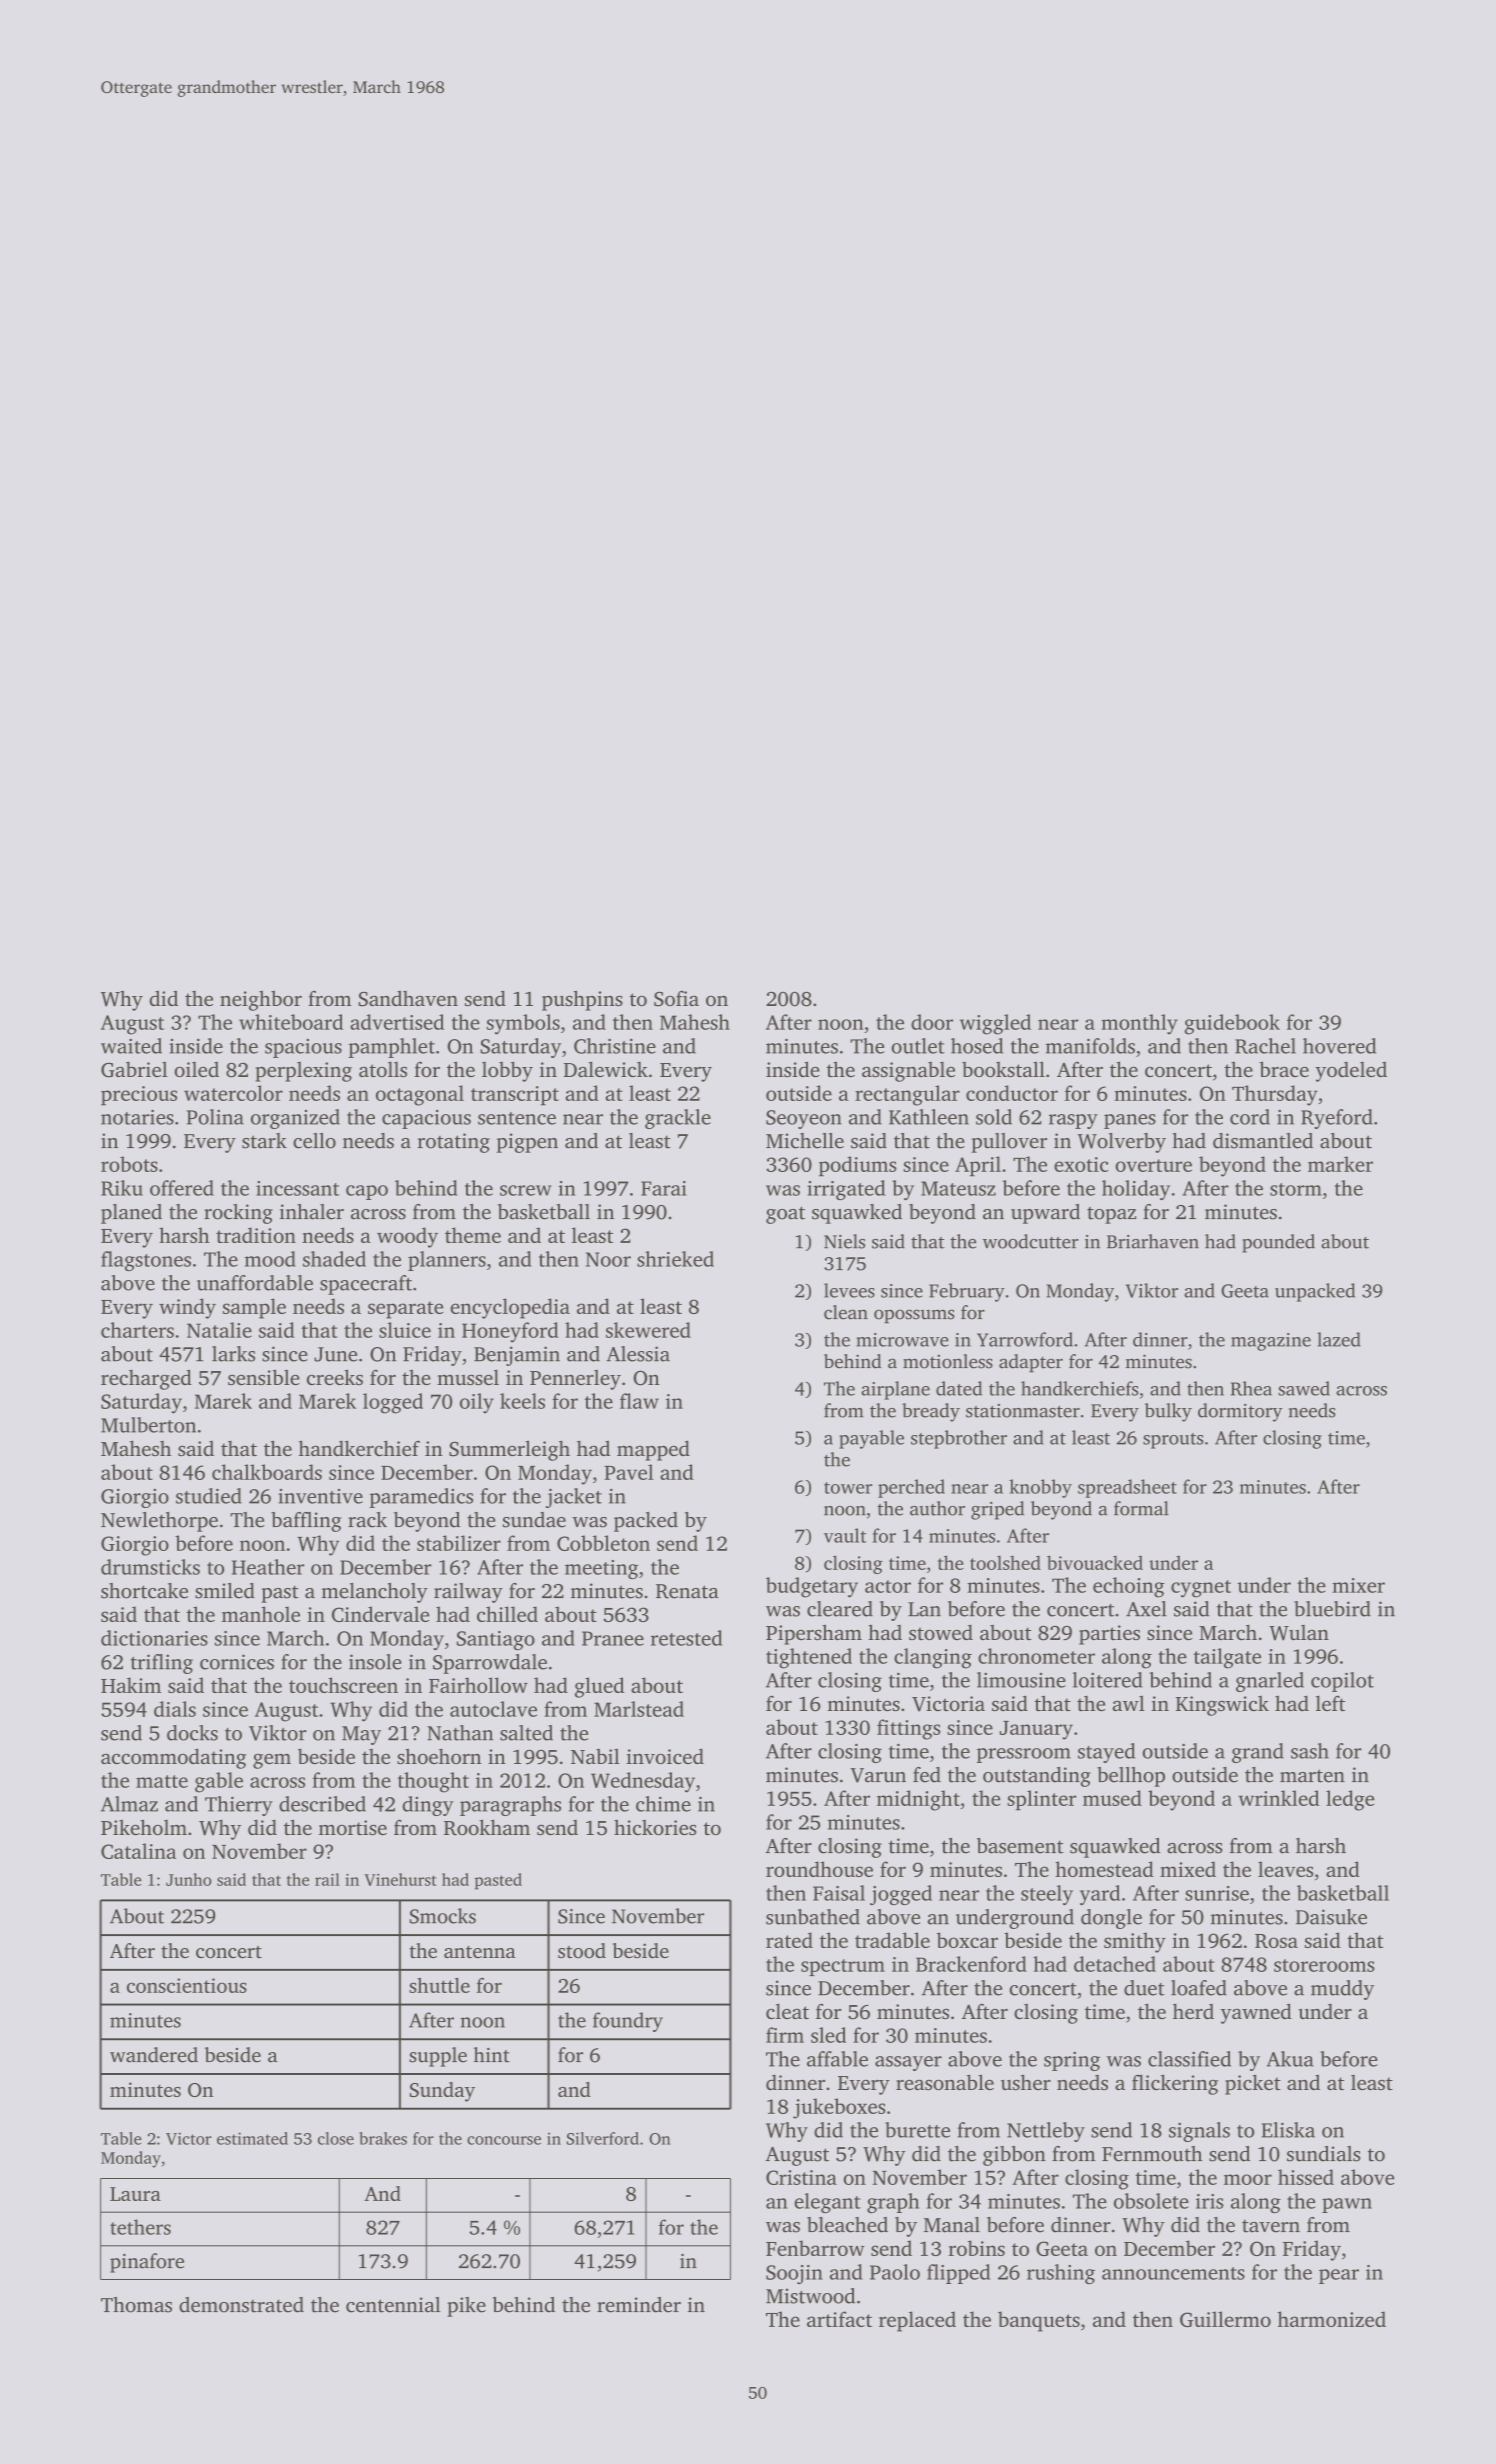 This image has width=1496, height=2464. Describe the element at coordinates (1139, 1024) in the image. I see `monthly` at that location.
